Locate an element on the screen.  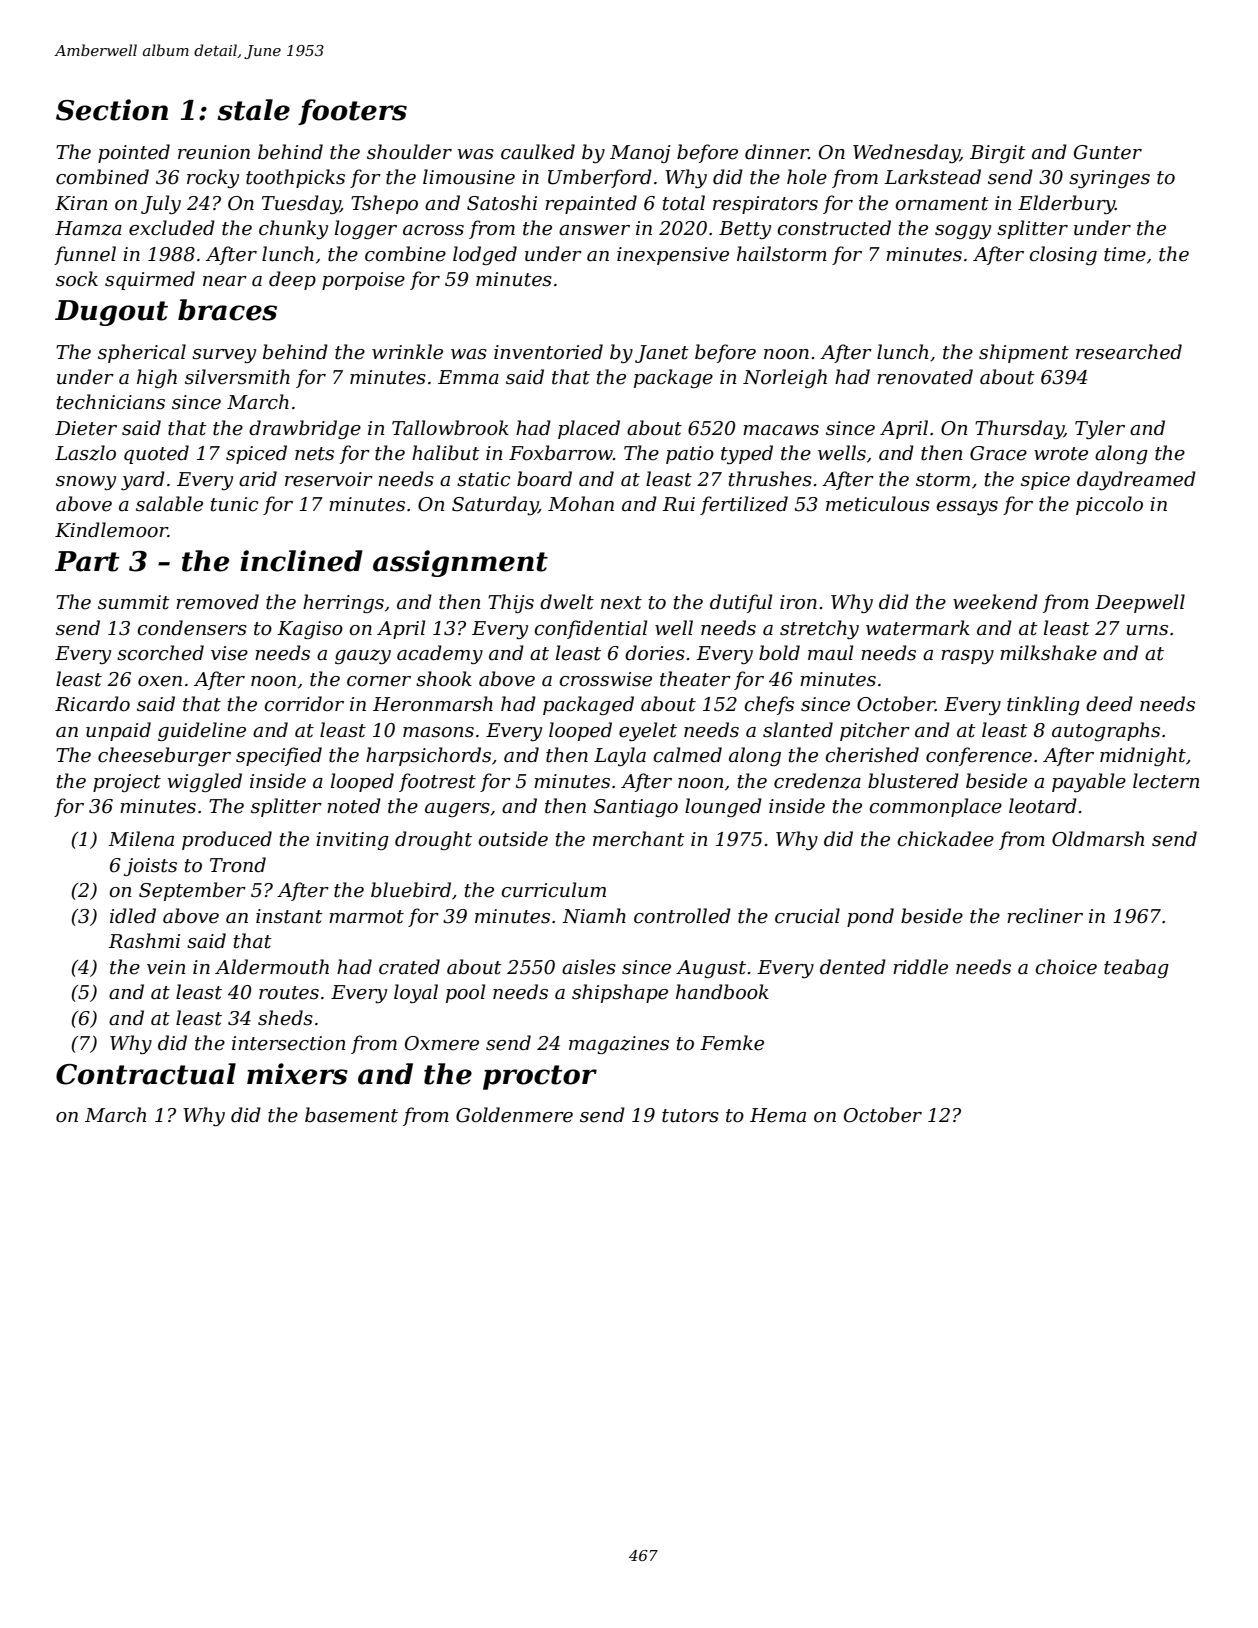
spherical is located at coordinates (142, 353).
